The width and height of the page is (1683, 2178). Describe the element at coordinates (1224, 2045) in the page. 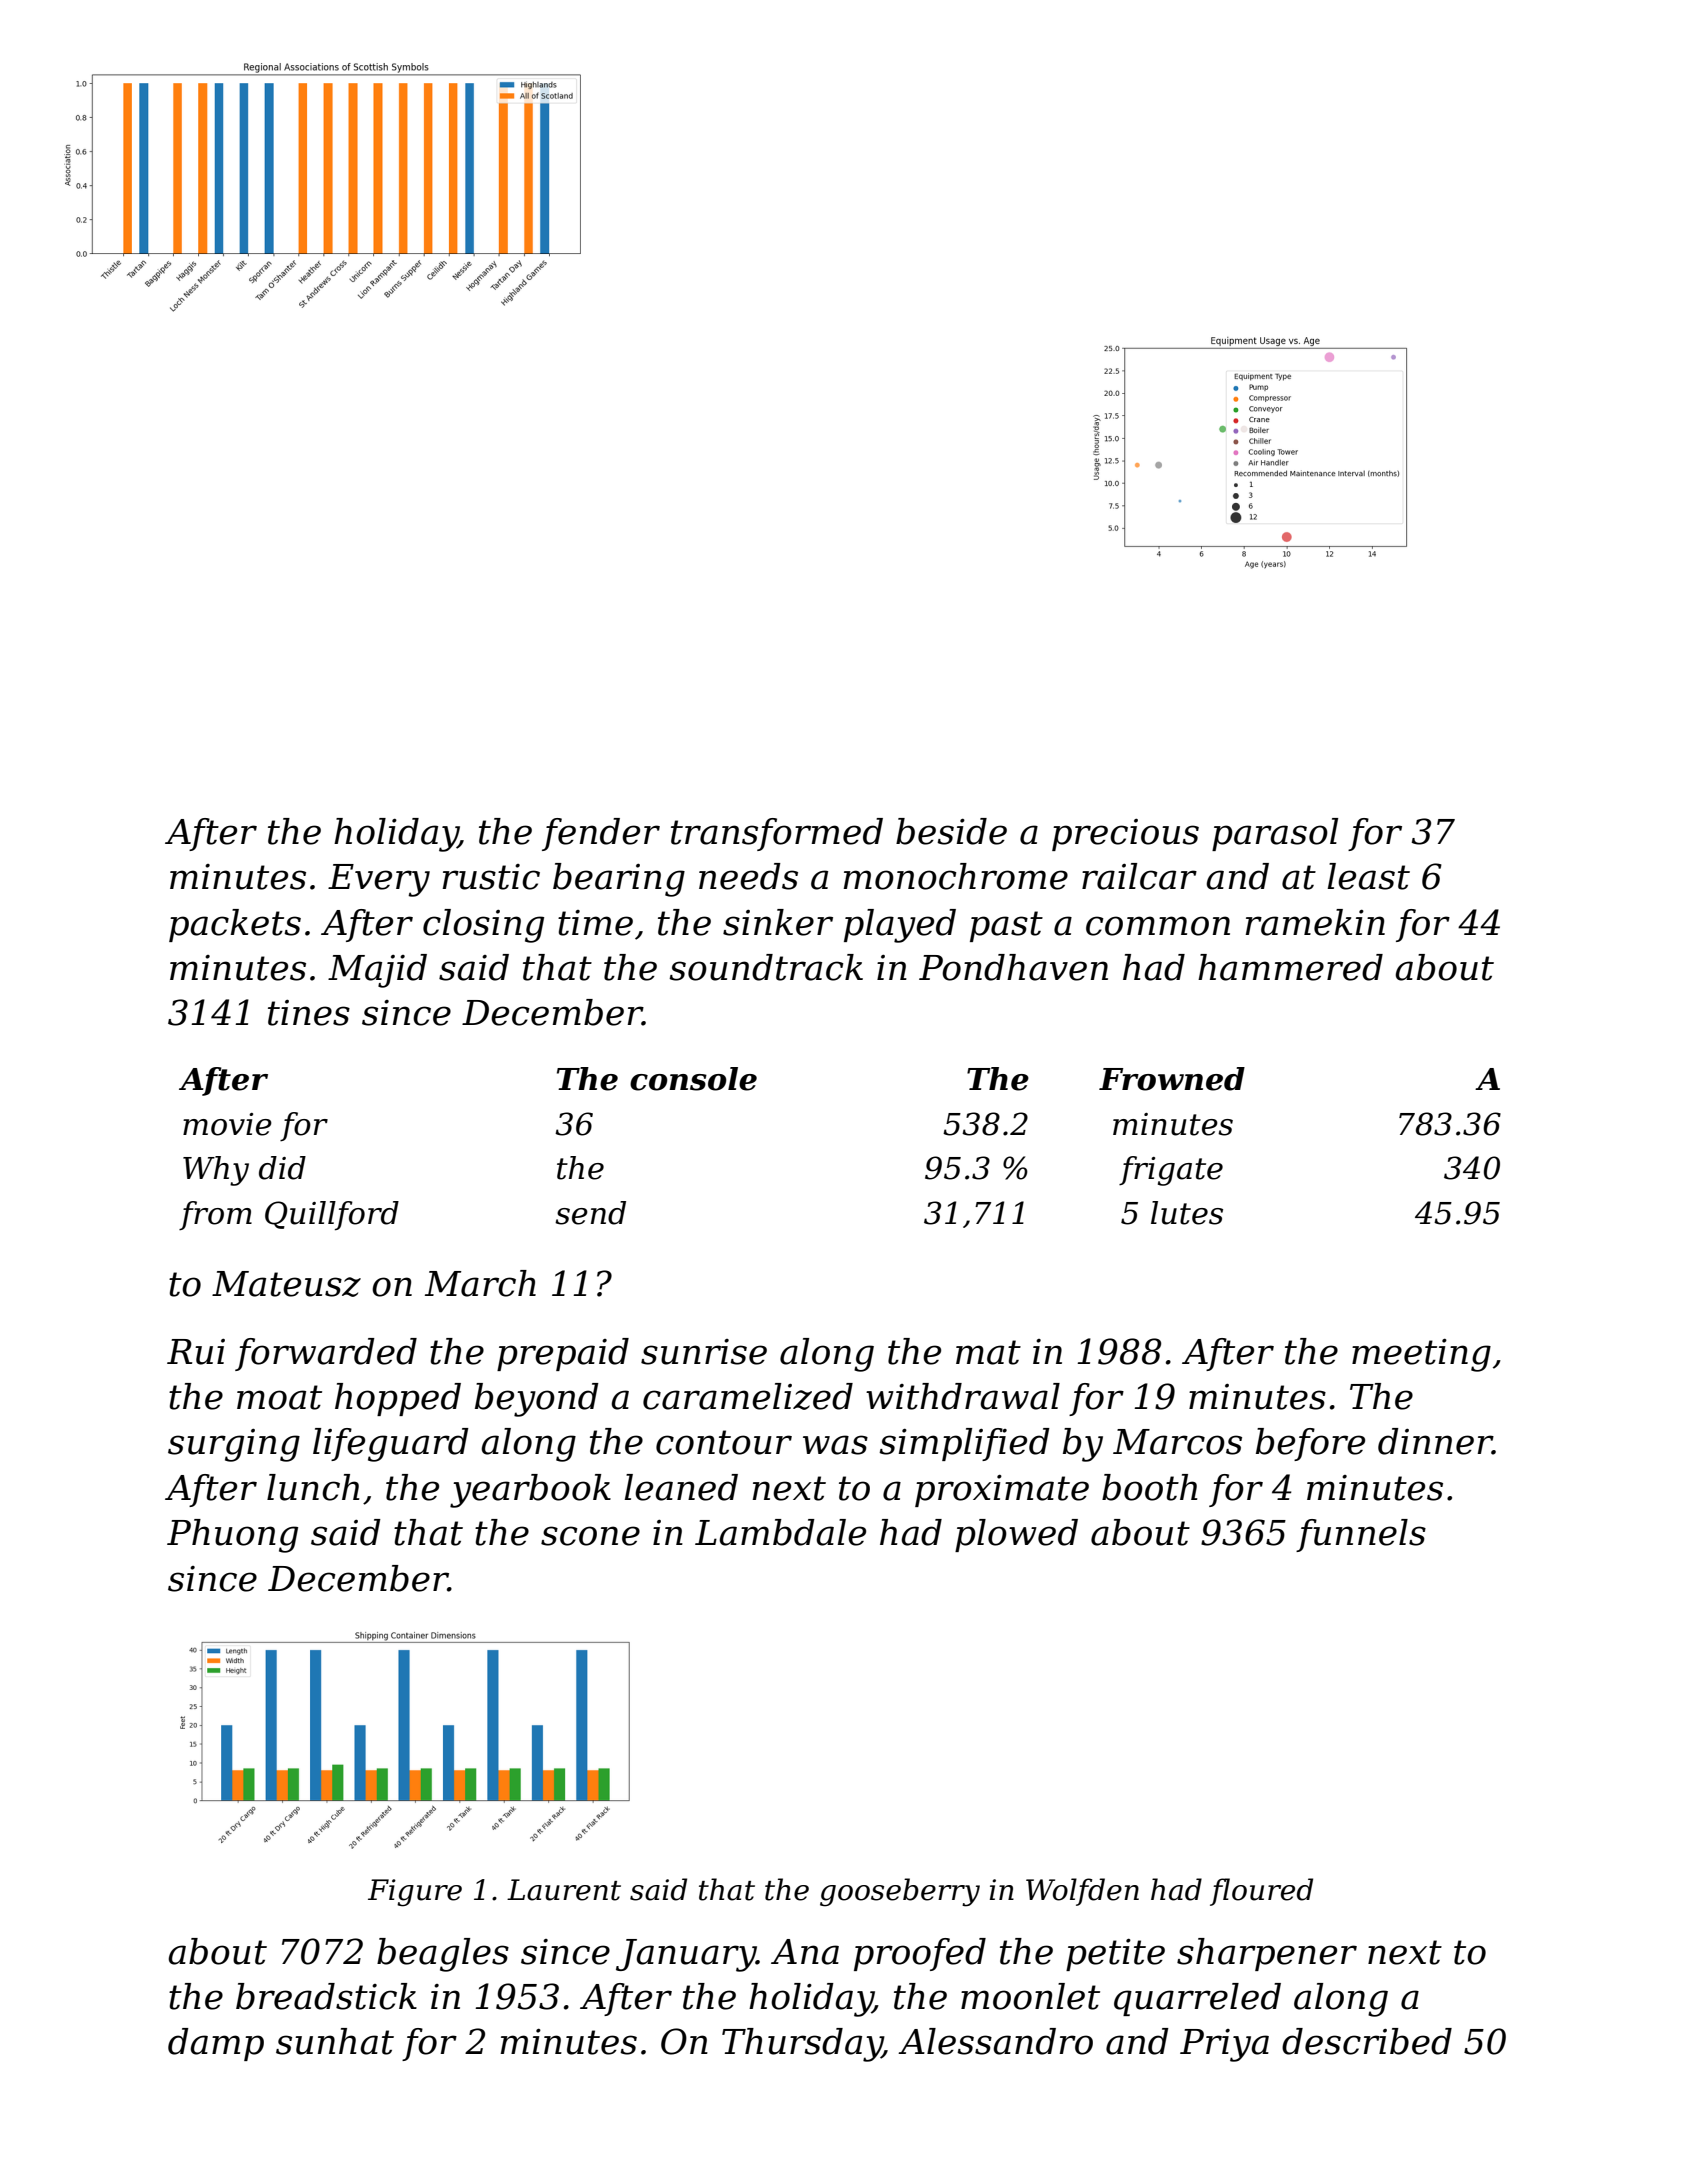

I see `Priya` at that location.
